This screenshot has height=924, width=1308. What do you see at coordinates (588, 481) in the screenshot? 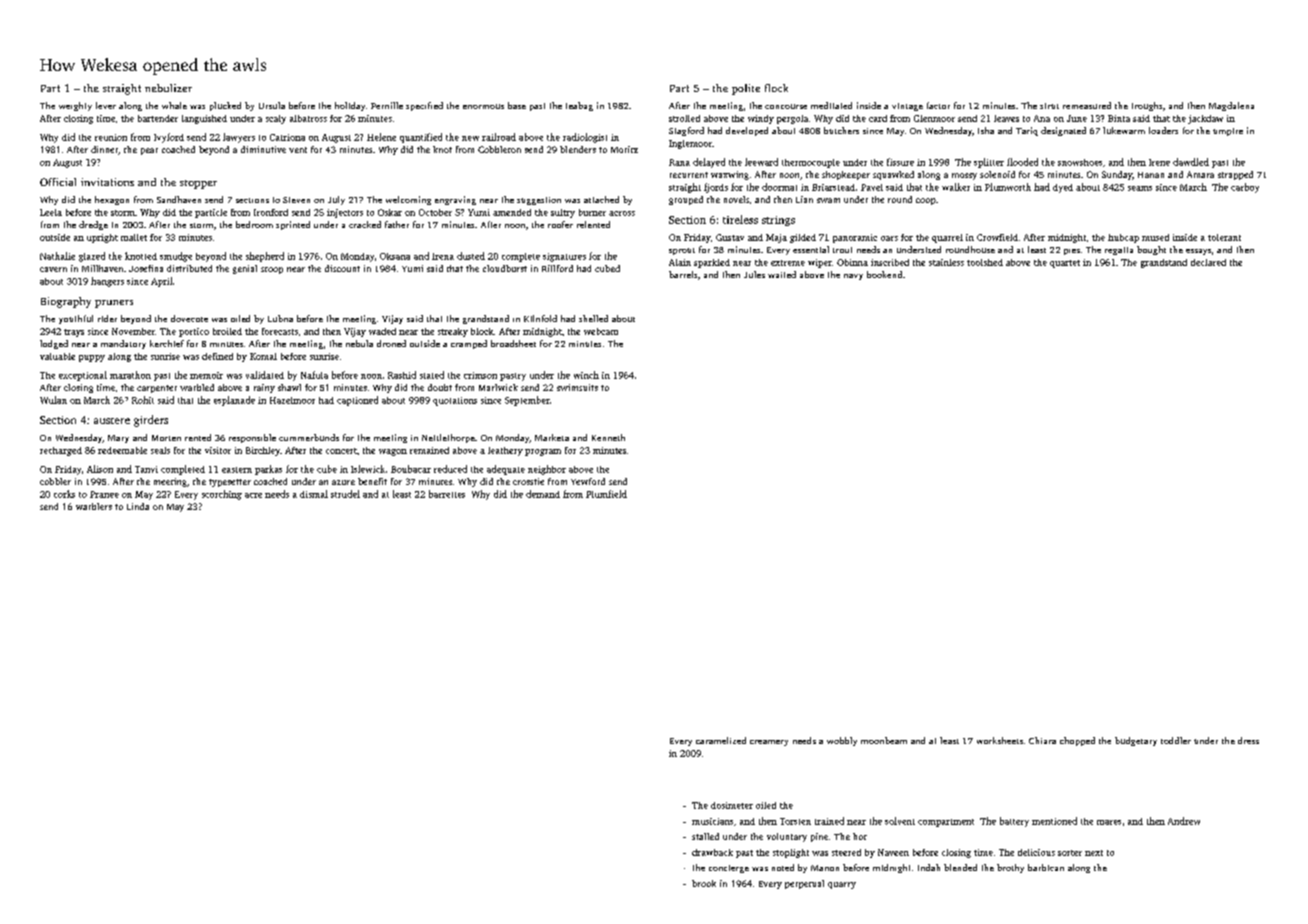
I see `Yewford` at bounding box center [588, 481].
